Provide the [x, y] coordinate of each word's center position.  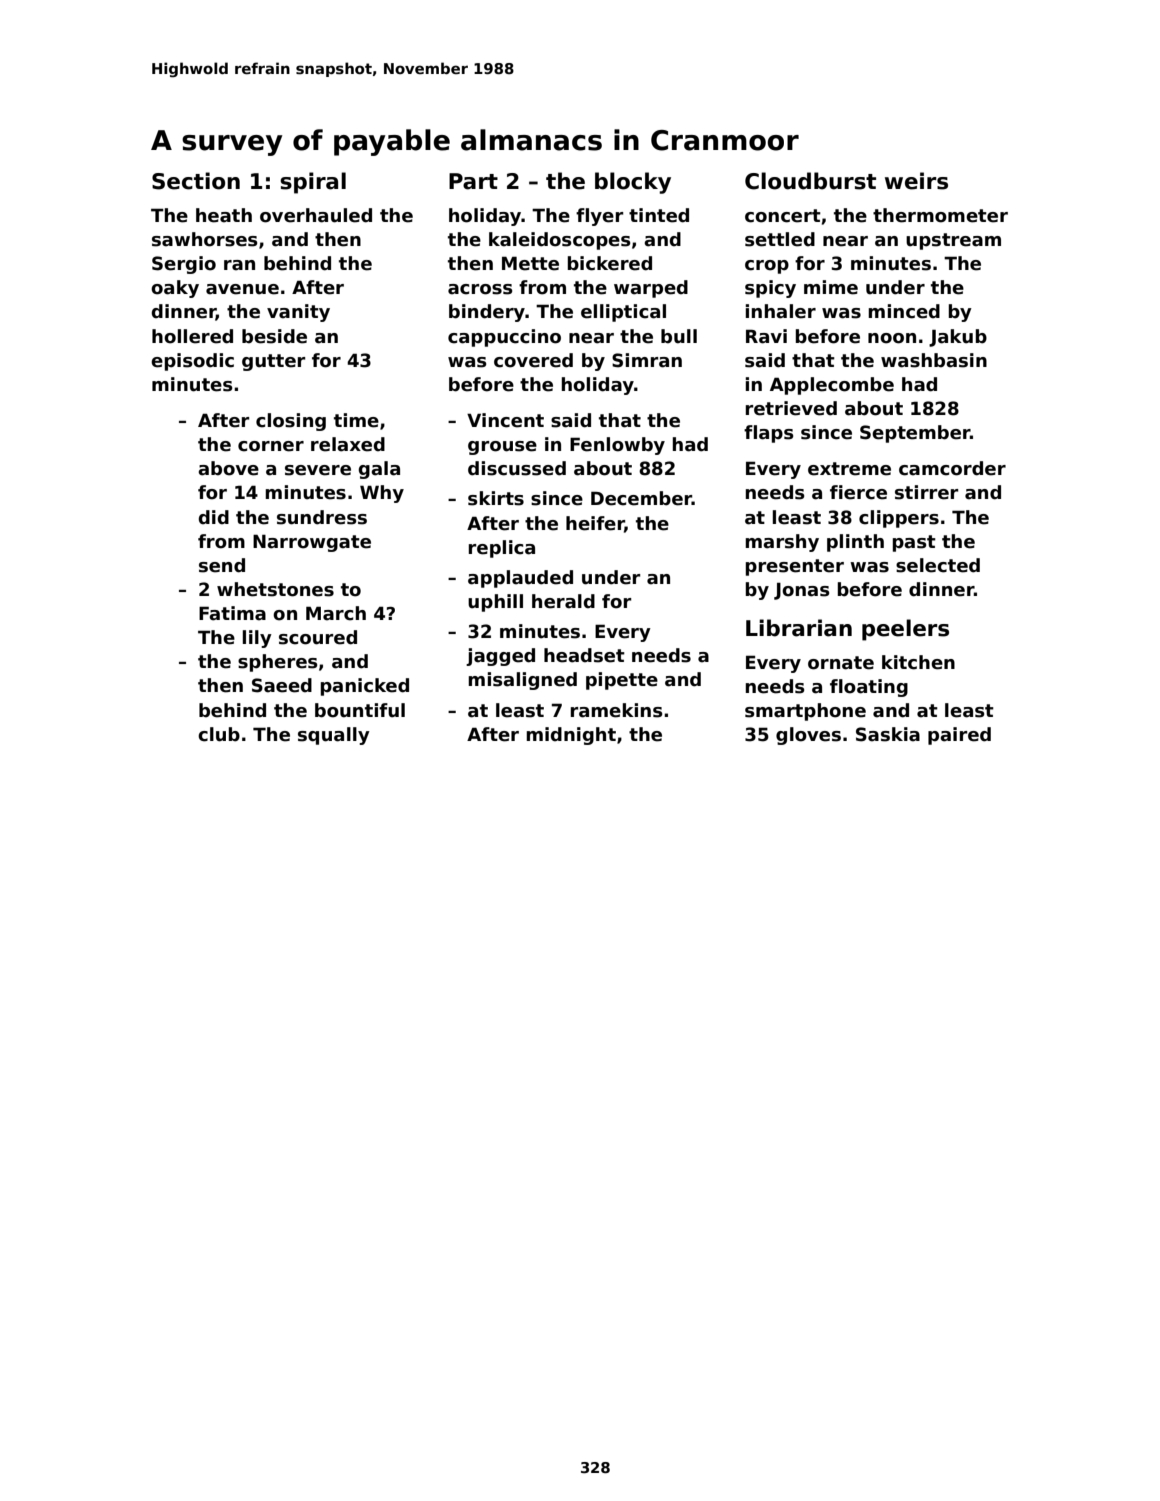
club [219, 734]
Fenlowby [617, 446]
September [915, 434]
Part [473, 181]
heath [224, 215]
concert [783, 216]
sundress [322, 517]
